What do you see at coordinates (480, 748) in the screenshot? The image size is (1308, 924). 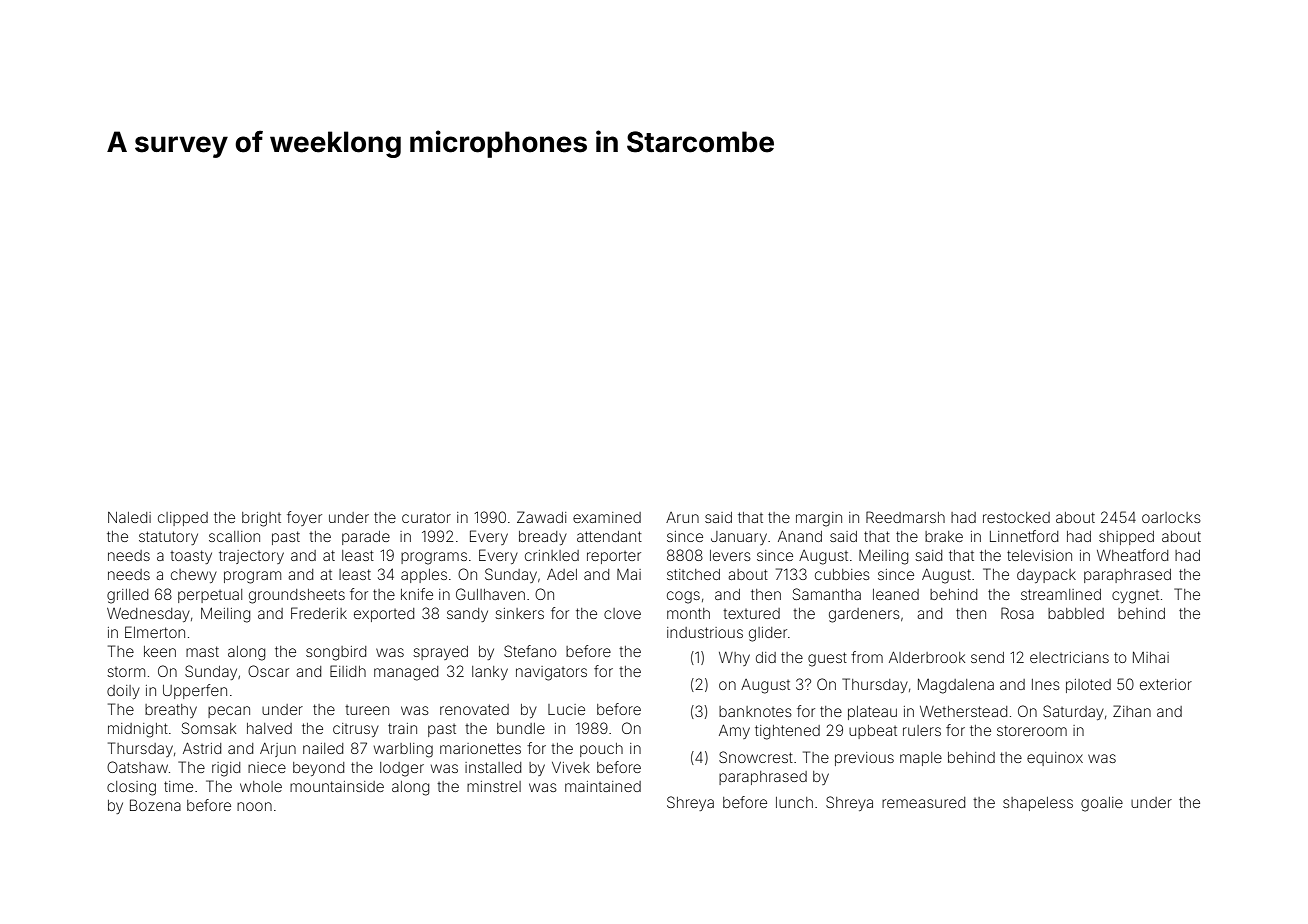 I see `marionettes` at bounding box center [480, 748].
